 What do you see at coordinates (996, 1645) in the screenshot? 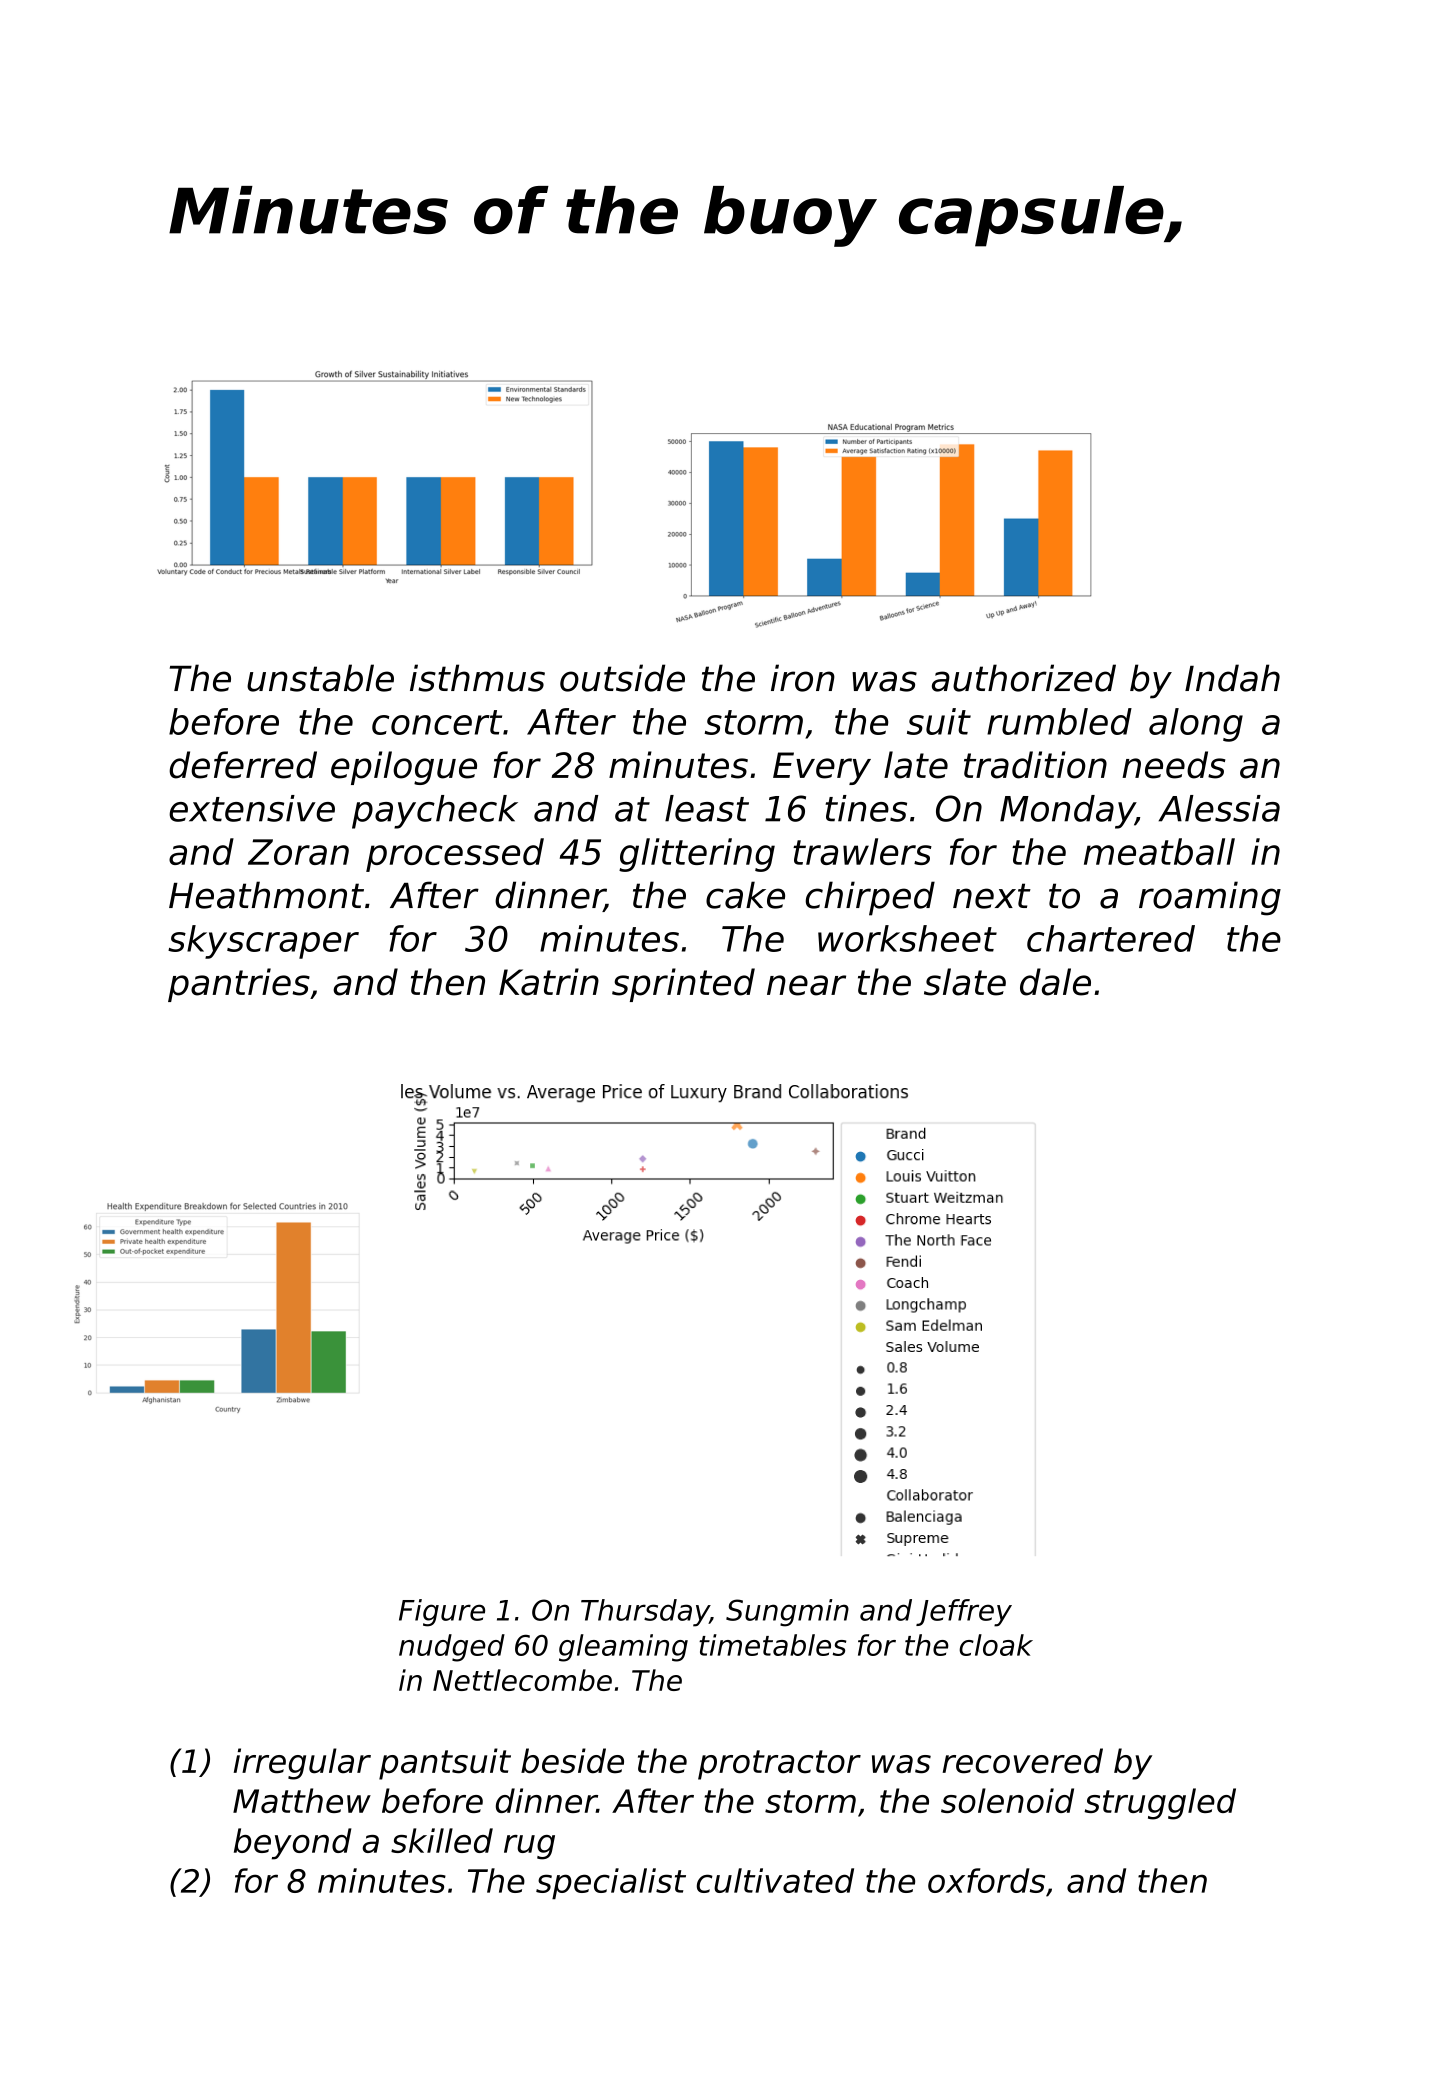
I see `cloak` at bounding box center [996, 1645].
